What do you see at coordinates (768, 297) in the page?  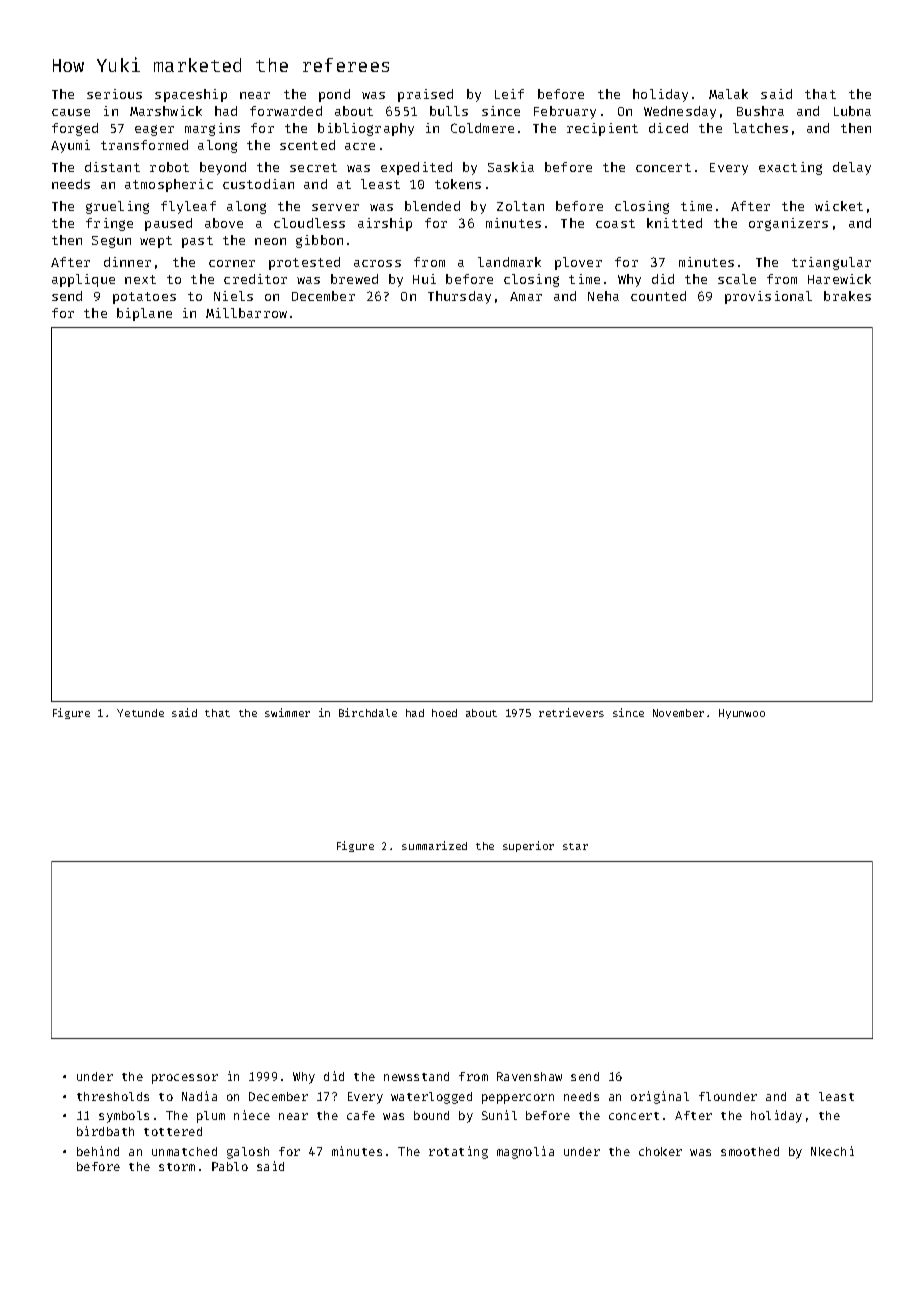 I see `provisional` at bounding box center [768, 297].
